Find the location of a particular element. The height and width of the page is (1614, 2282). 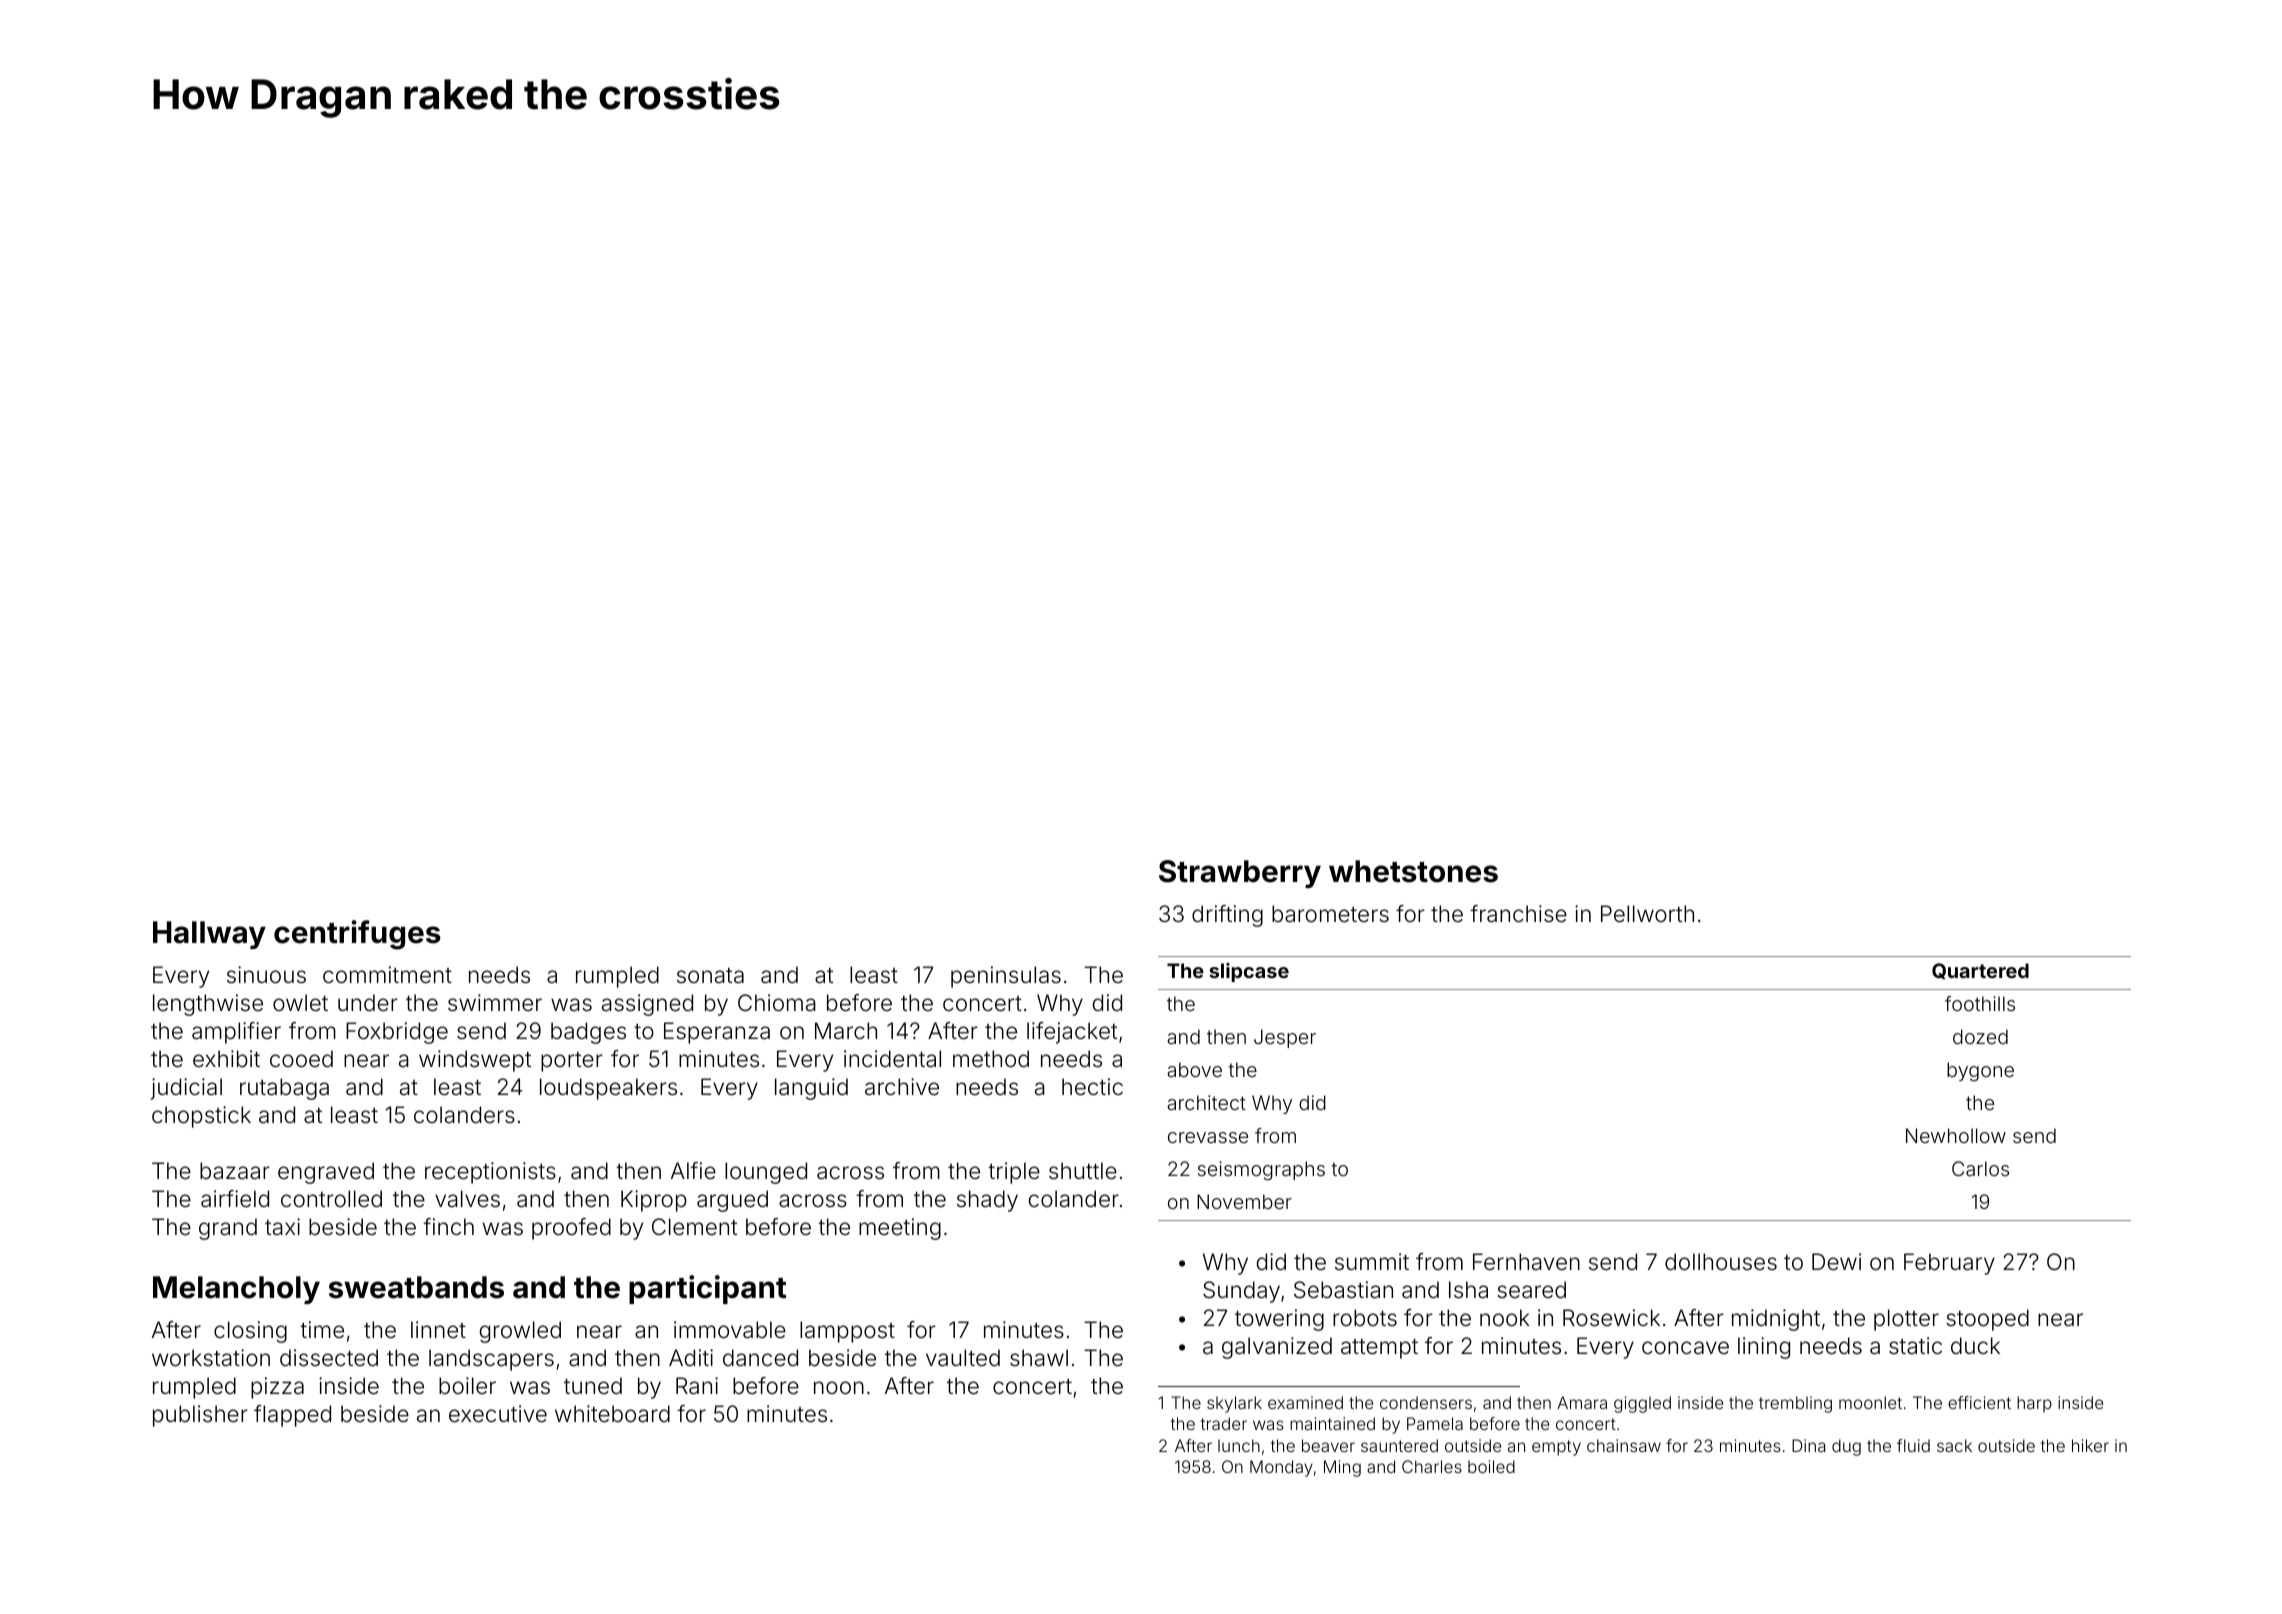

Pellworth is located at coordinates (1647, 914).
